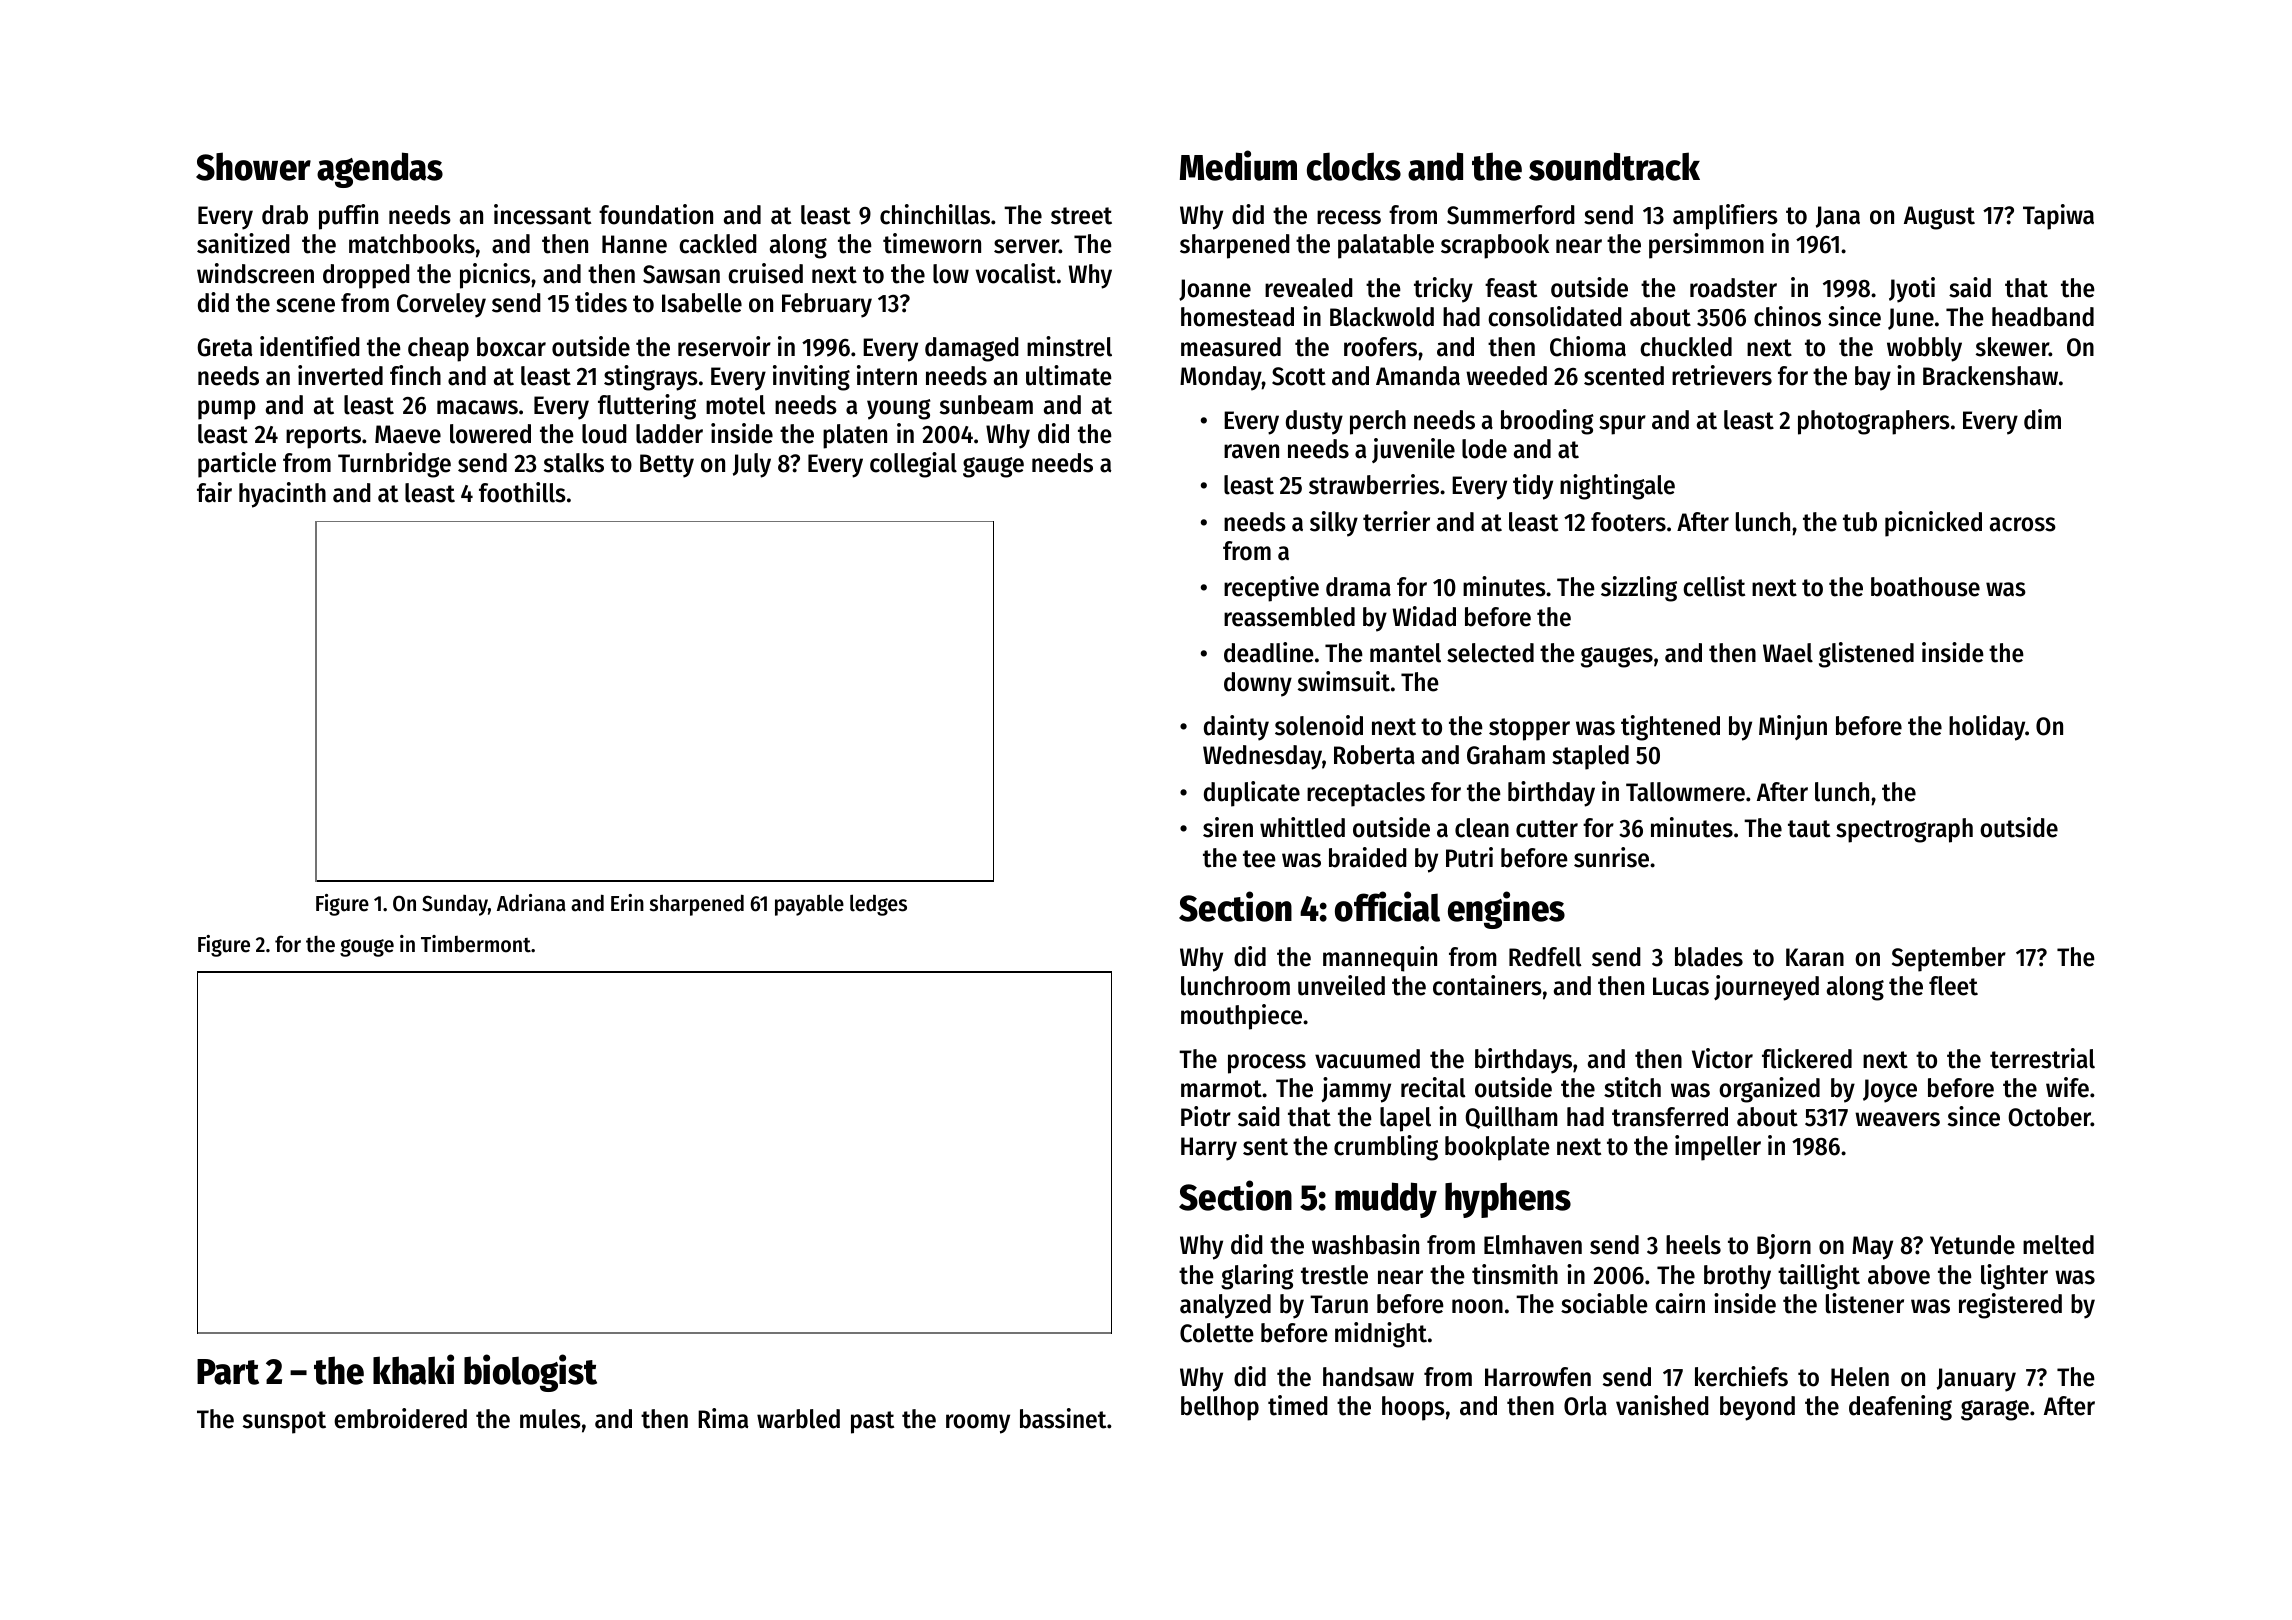 The width and height of the screenshot is (2292, 1620). What do you see at coordinates (1809, 829) in the screenshot?
I see `taut` at bounding box center [1809, 829].
